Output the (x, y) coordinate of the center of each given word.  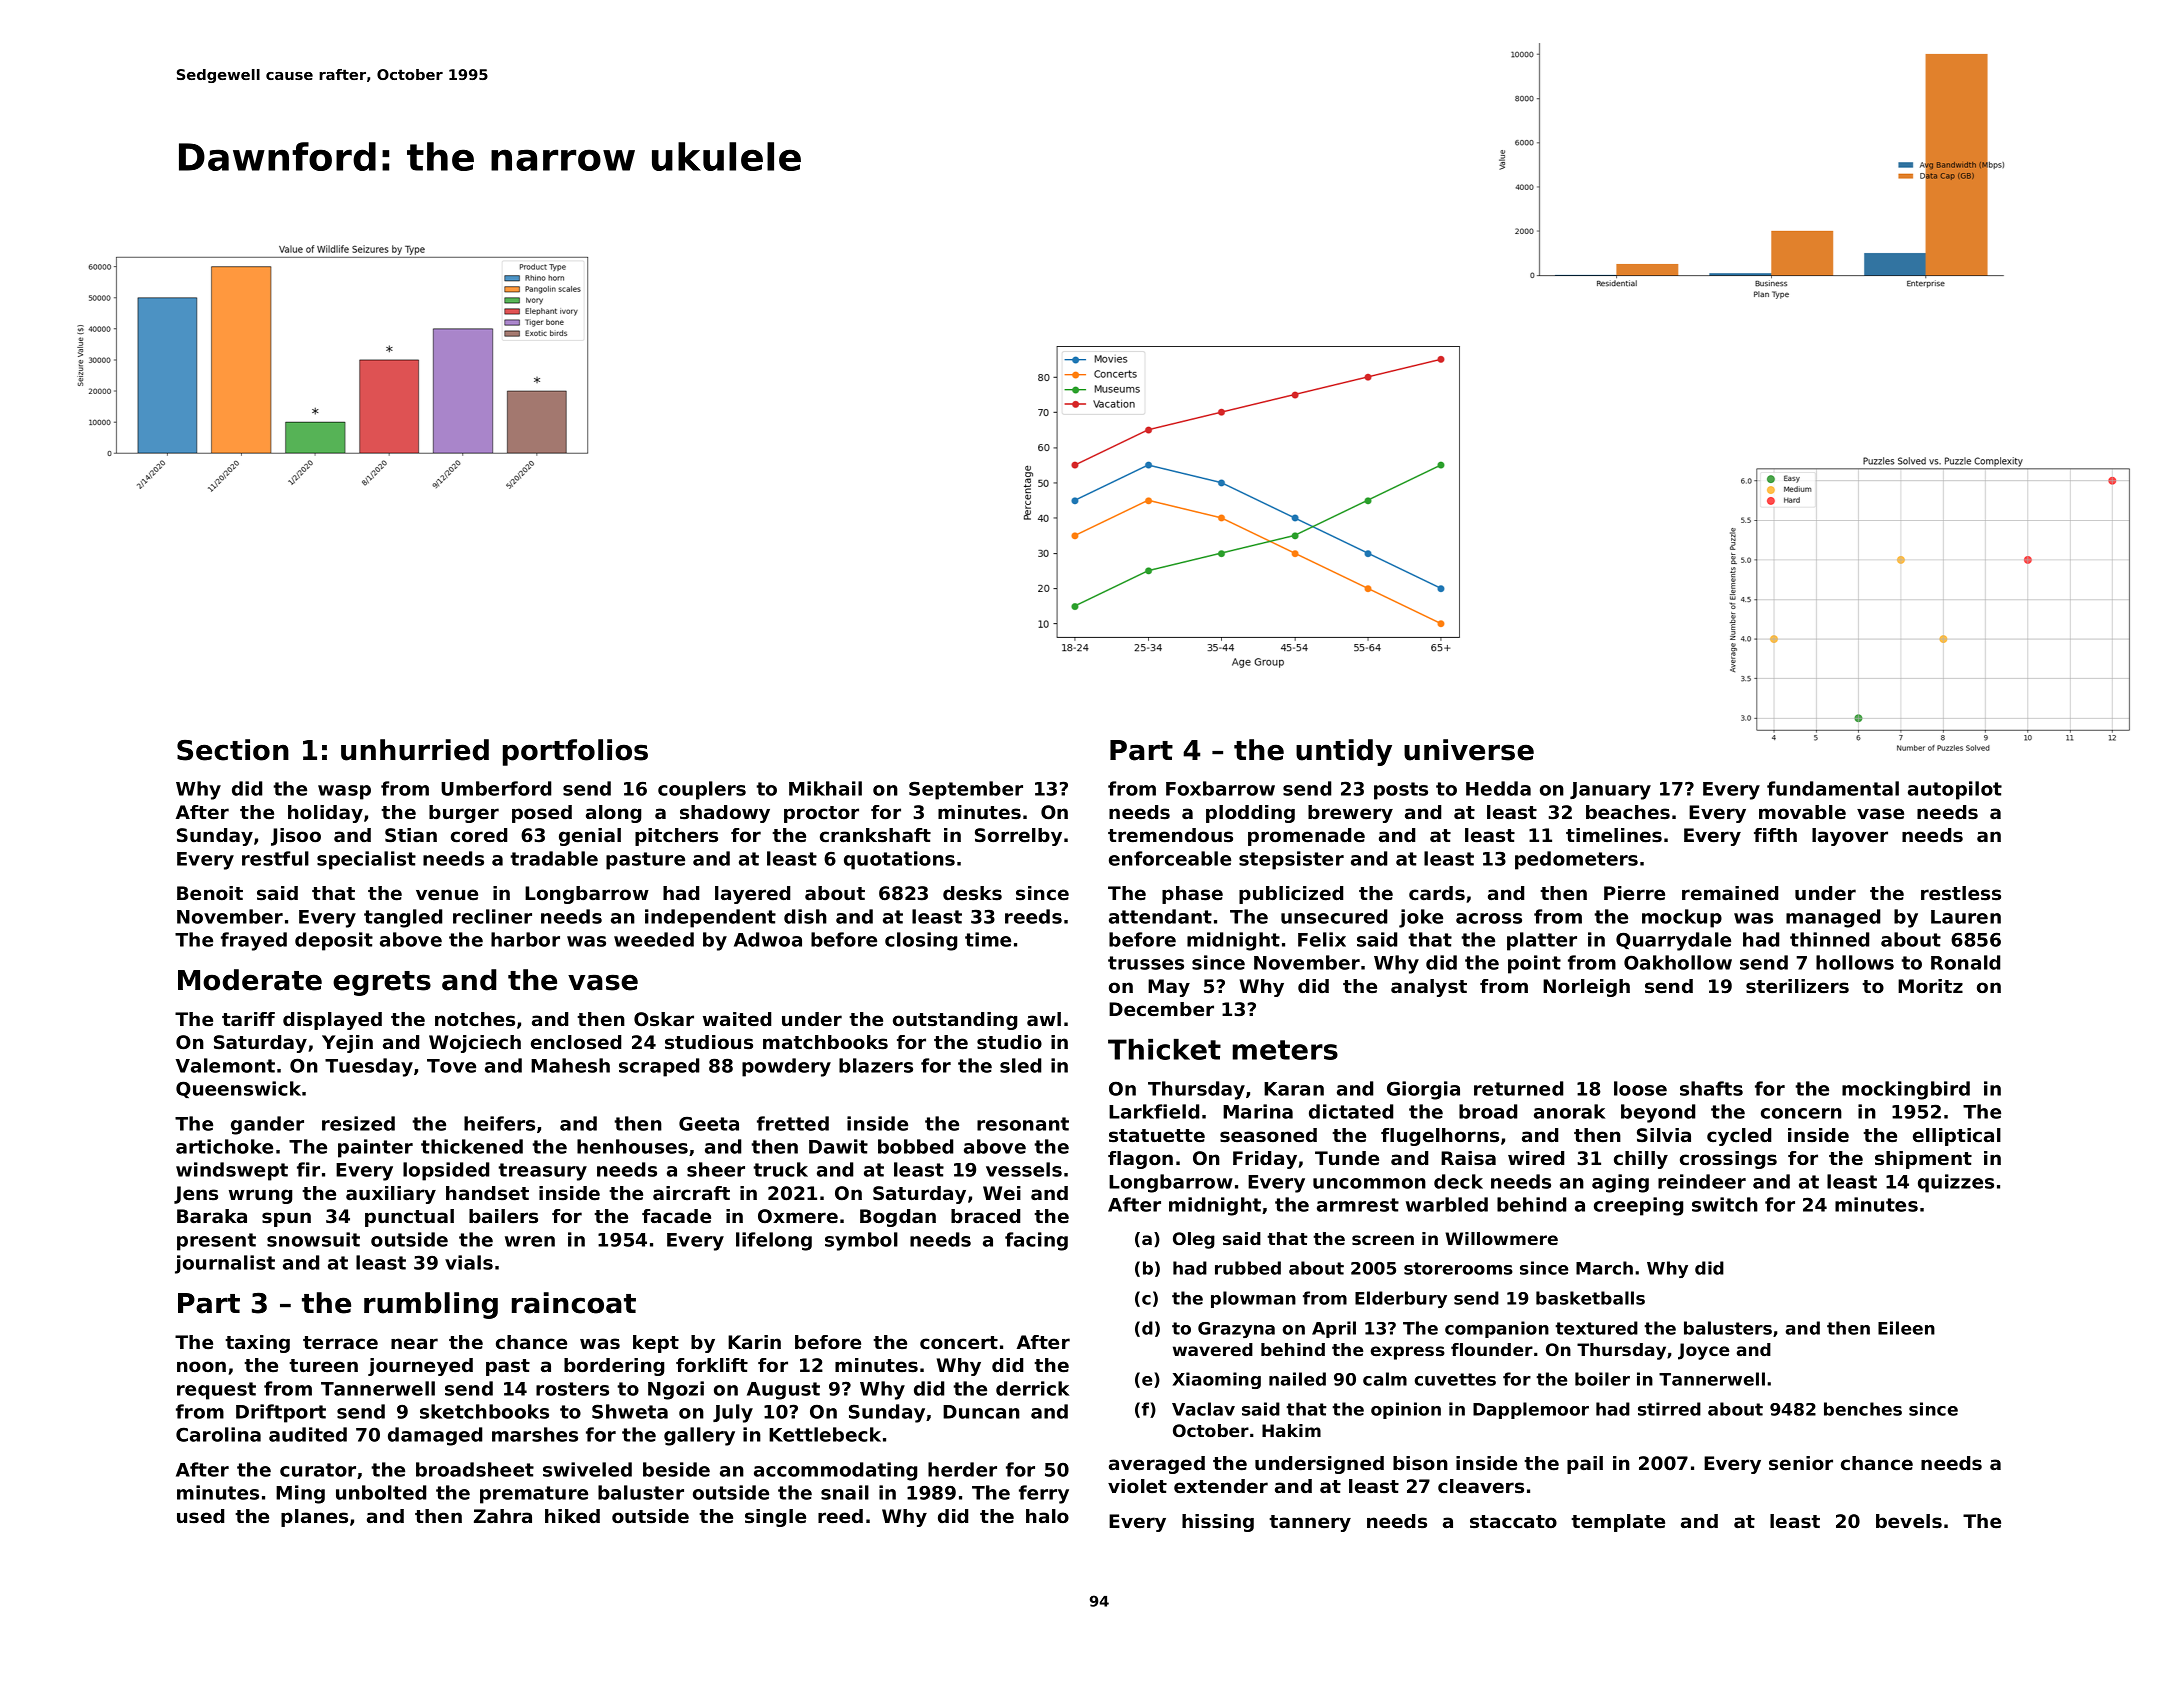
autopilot (1955, 790)
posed (542, 814)
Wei (1002, 1193)
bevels (1909, 1521)
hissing (1218, 1523)
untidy (1344, 752)
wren (530, 1241)
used (200, 1516)
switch (1725, 1204)
